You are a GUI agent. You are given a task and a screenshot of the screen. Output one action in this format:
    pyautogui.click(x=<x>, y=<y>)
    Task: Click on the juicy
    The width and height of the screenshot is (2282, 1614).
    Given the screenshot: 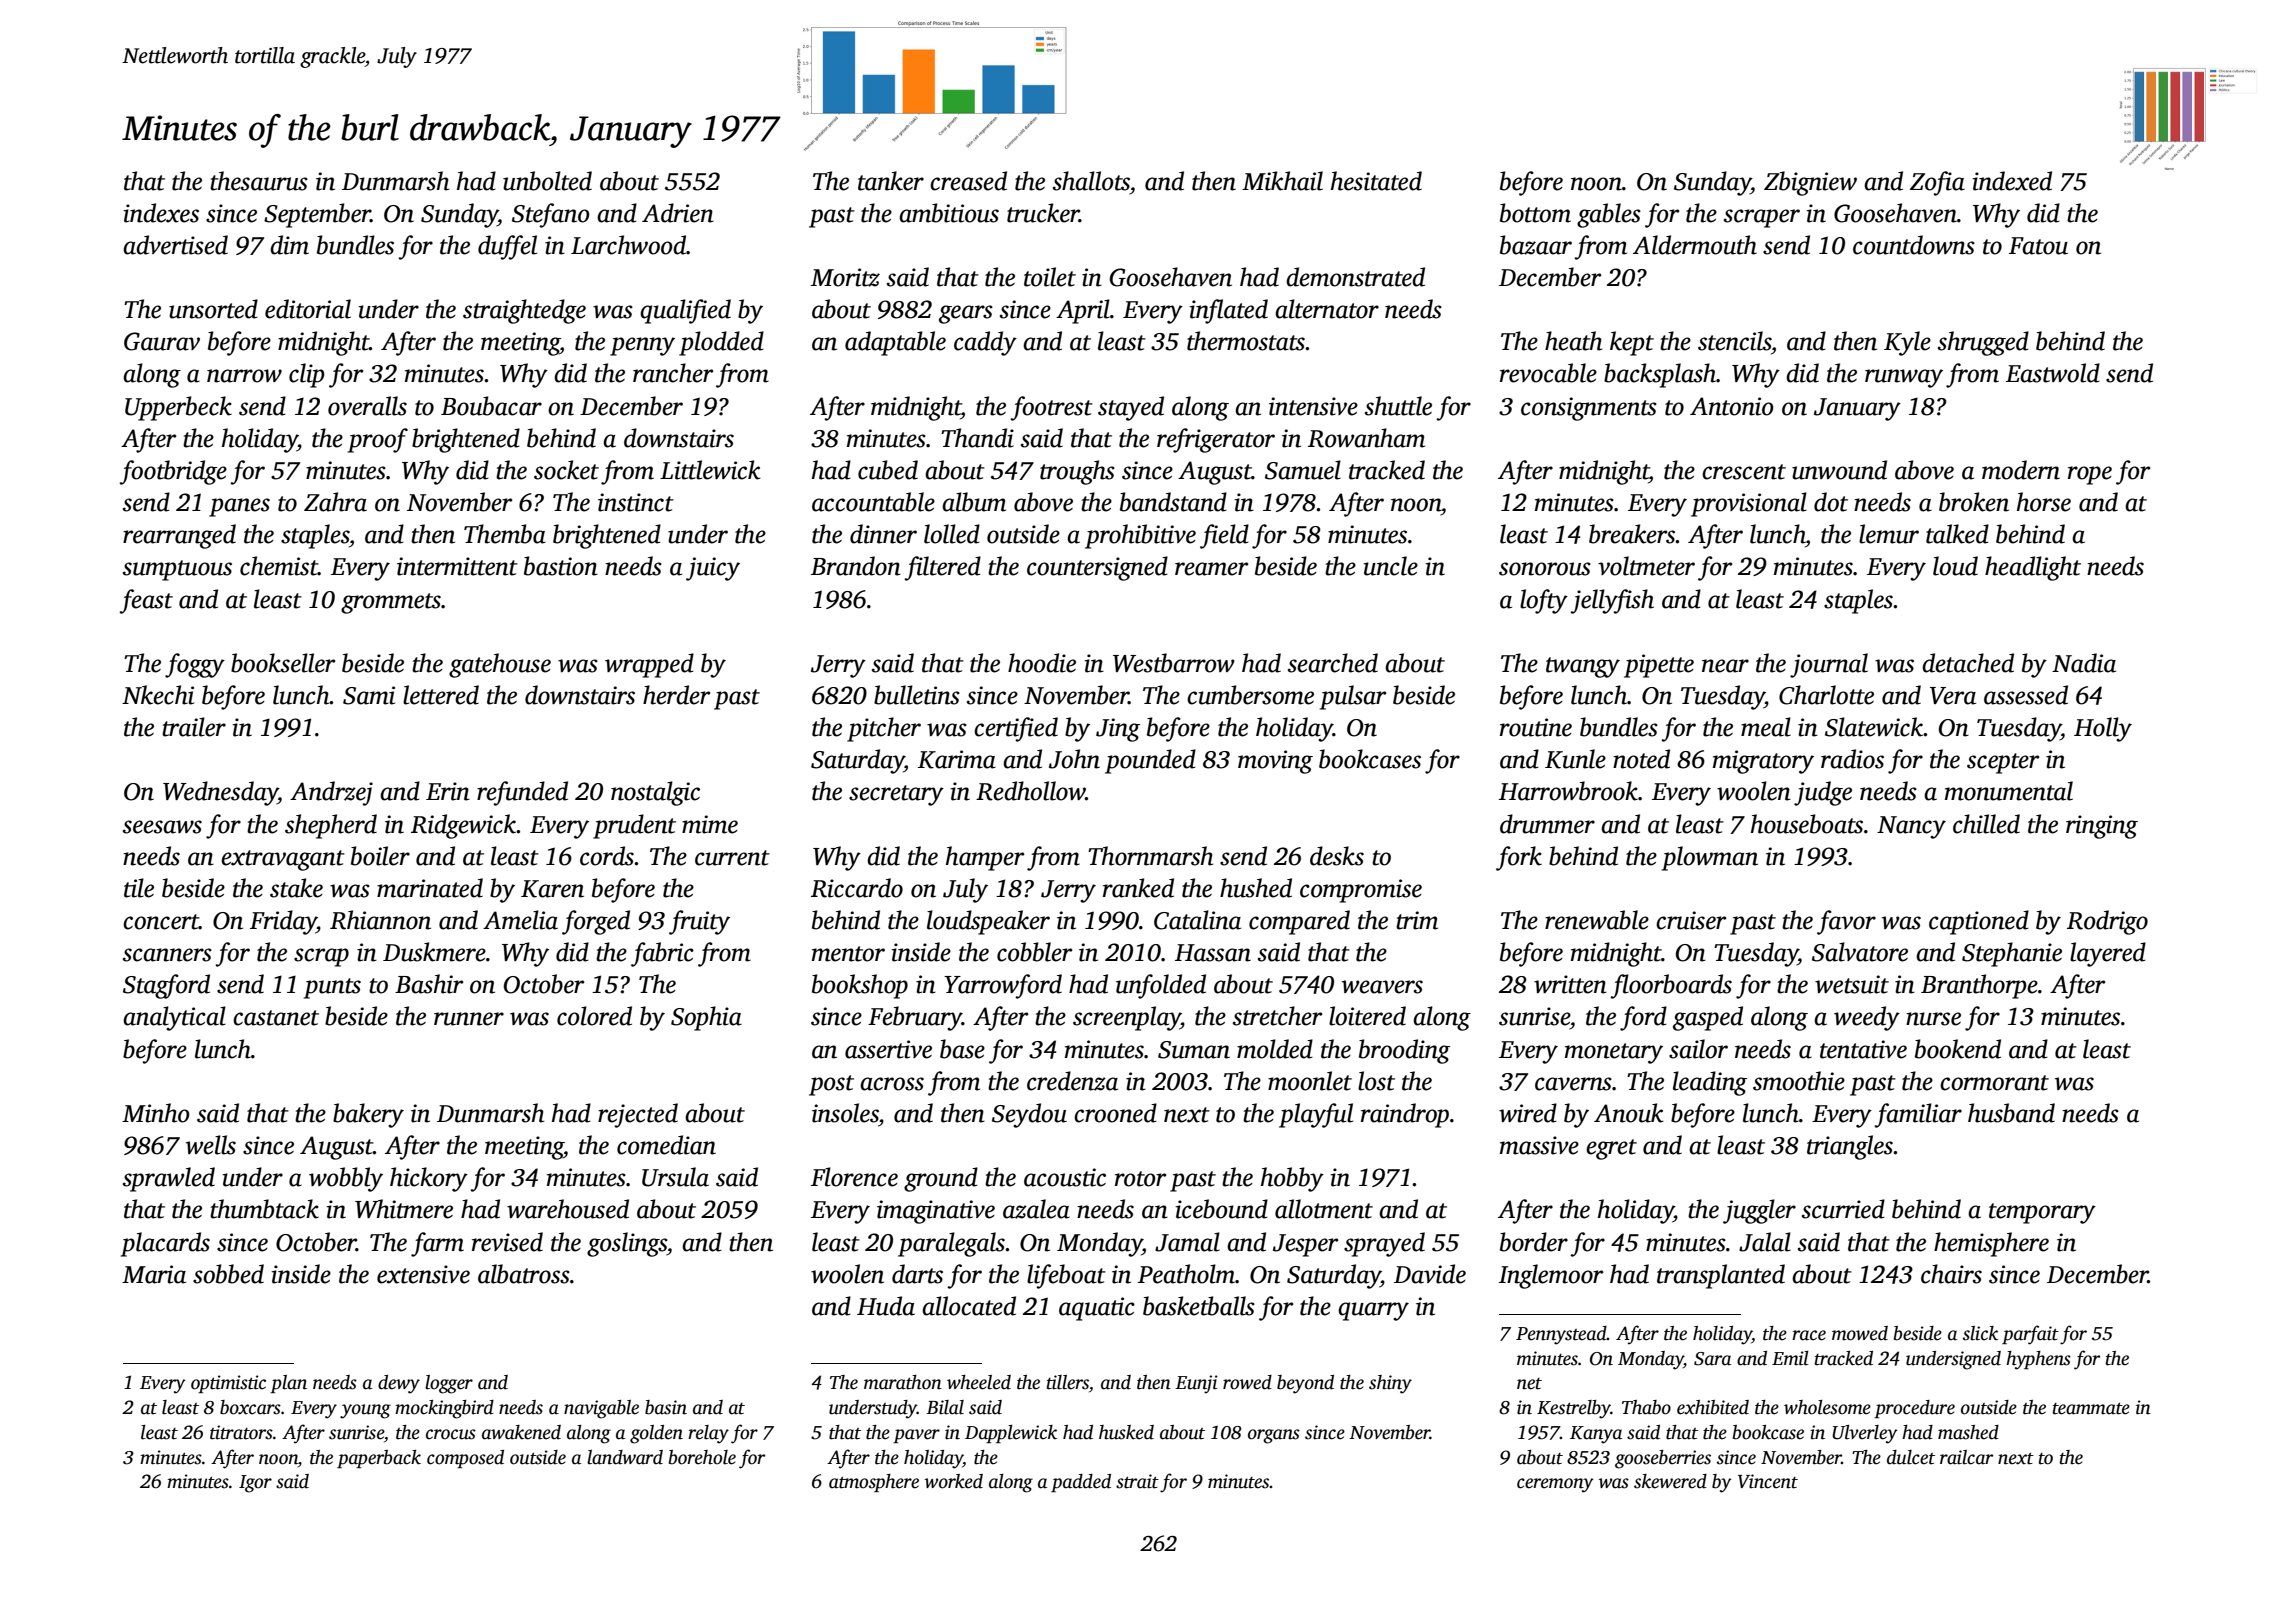 What is the action you would take?
    pyautogui.click(x=713, y=569)
